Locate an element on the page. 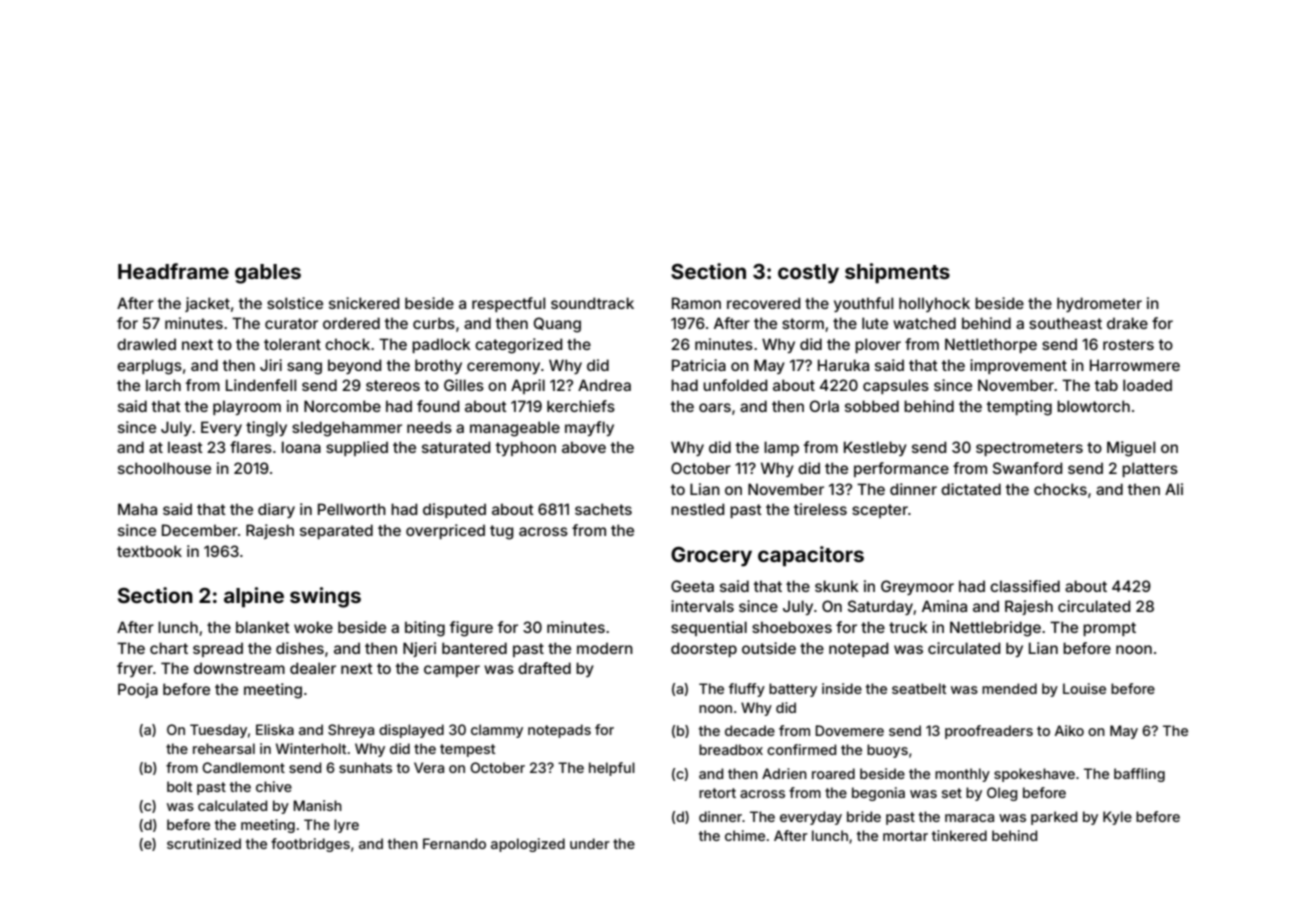  Louise is located at coordinates (1084, 688).
